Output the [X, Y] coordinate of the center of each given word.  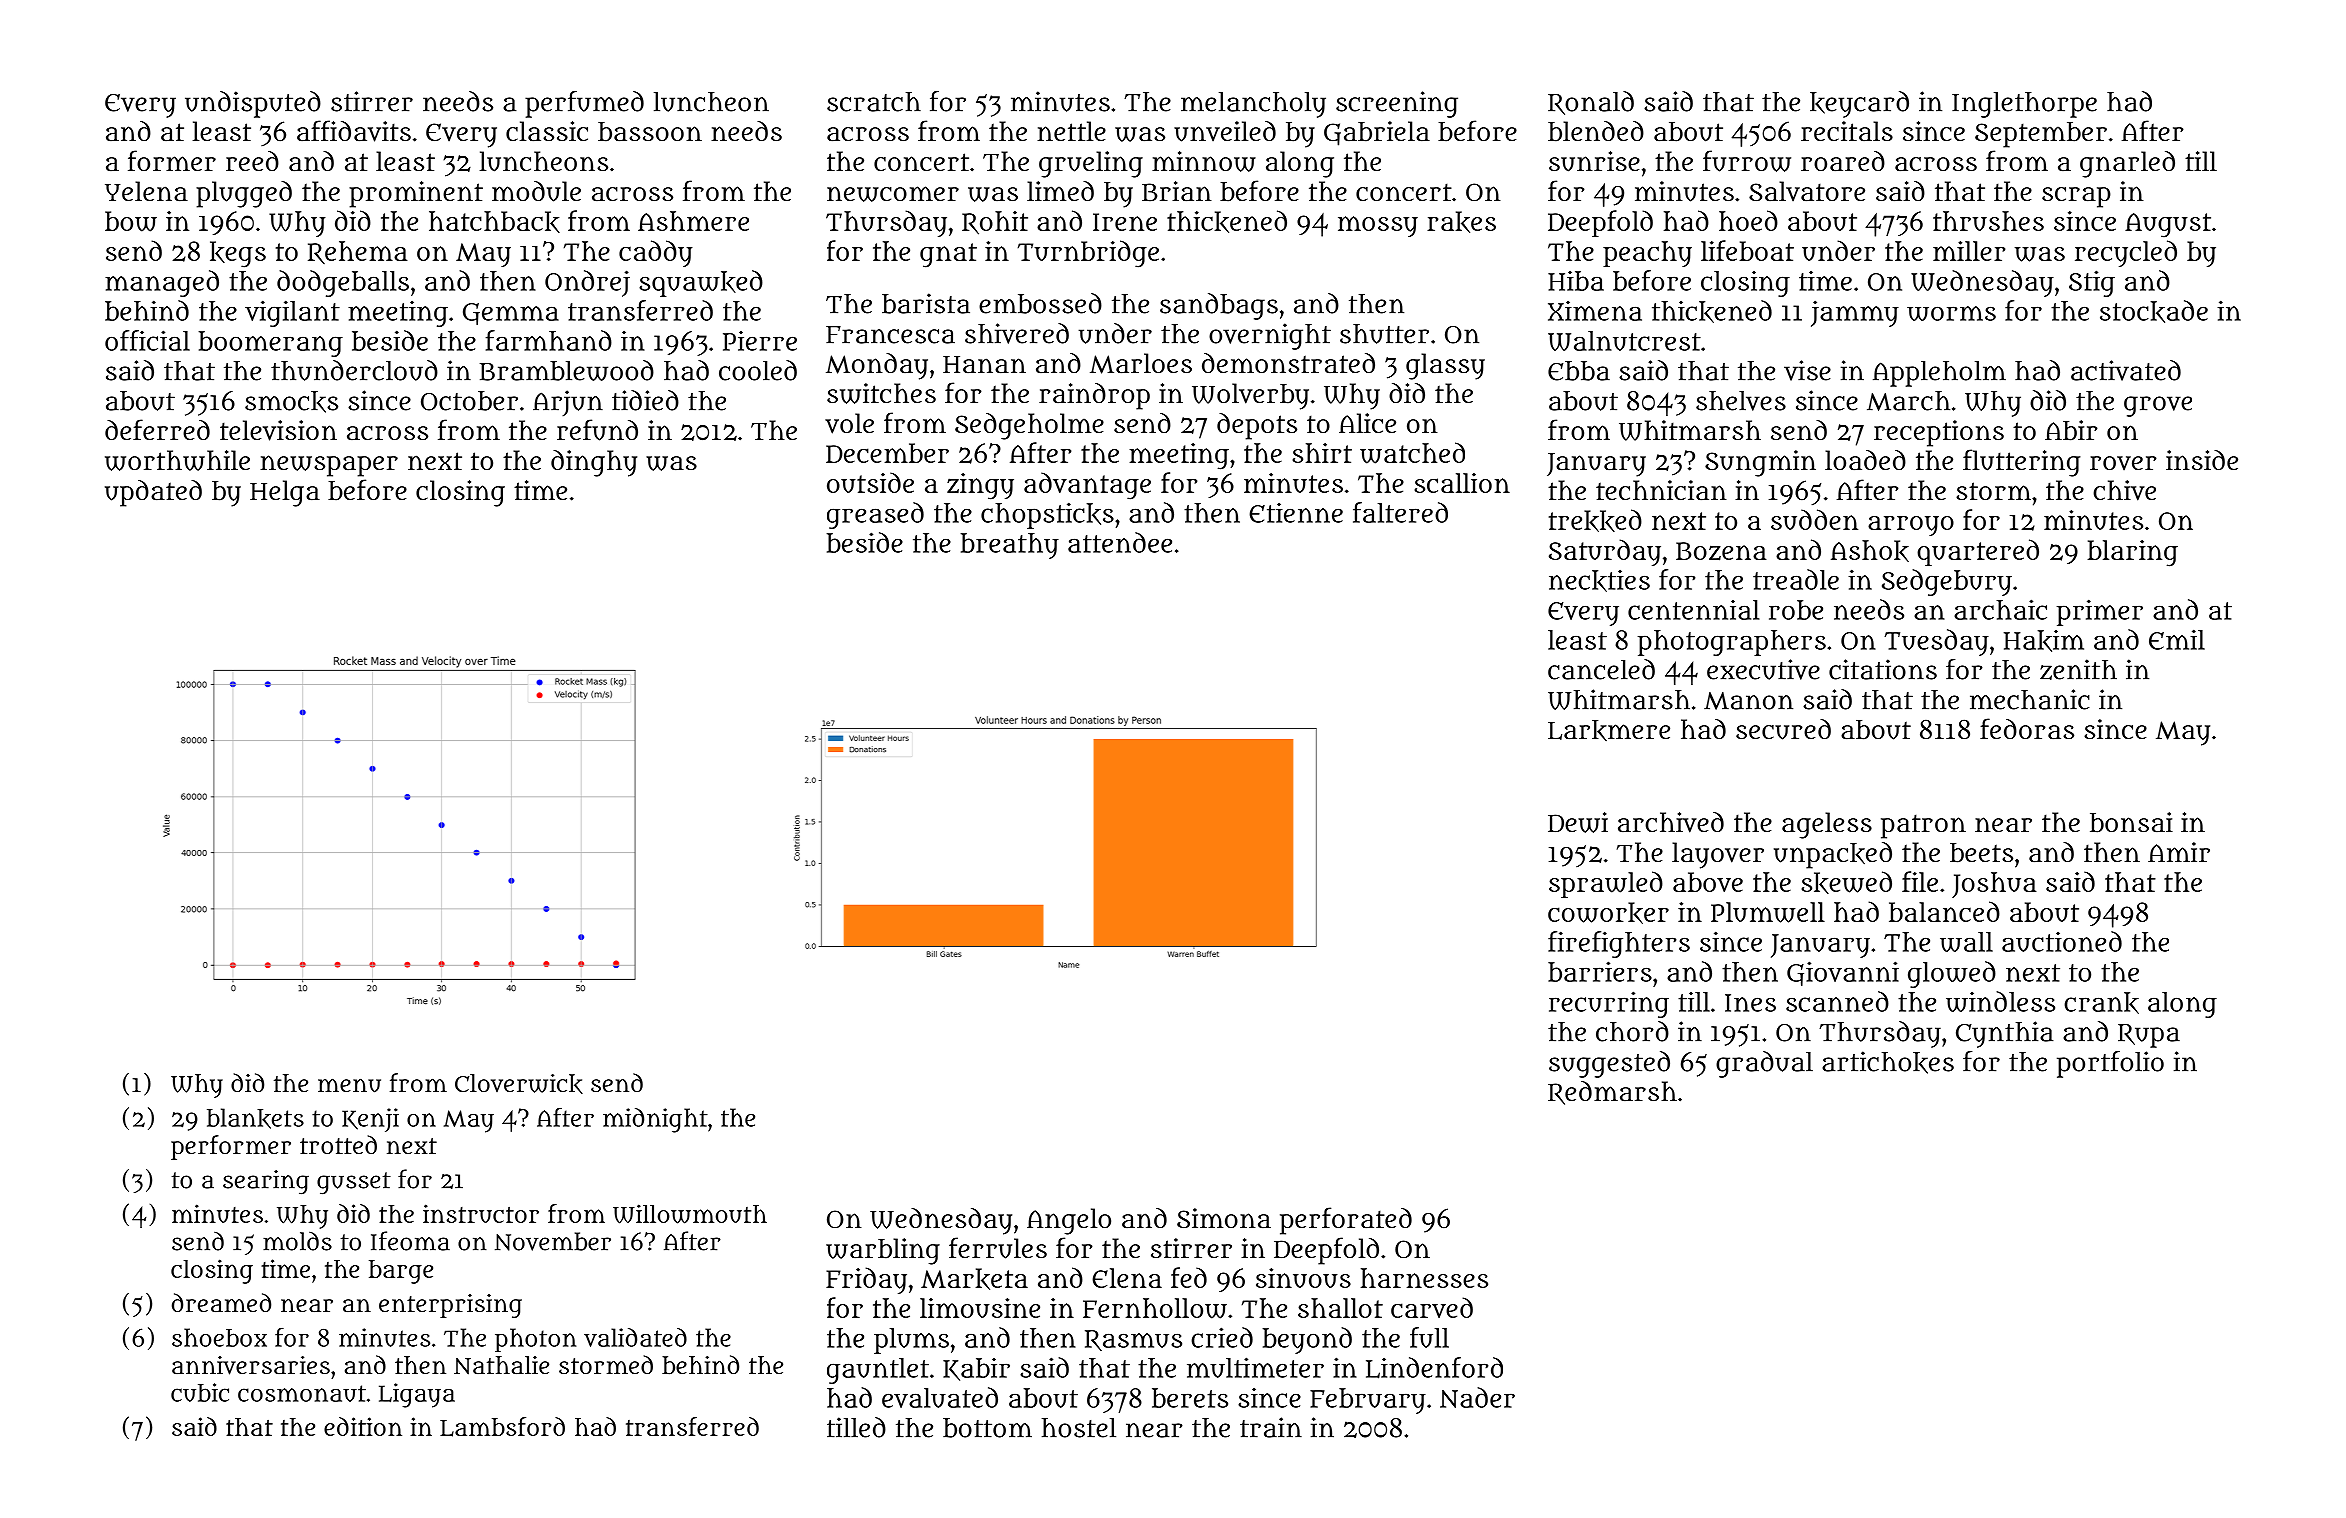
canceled [1601, 669]
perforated [1346, 1221]
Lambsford [502, 1427]
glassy [1445, 366]
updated [153, 493]
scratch [874, 102]
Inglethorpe [2024, 105]
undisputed [253, 104]
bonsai [2131, 822]
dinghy [594, 463]
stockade [2154, 311]
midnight [655, 1120]
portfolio [2110, 1064]
